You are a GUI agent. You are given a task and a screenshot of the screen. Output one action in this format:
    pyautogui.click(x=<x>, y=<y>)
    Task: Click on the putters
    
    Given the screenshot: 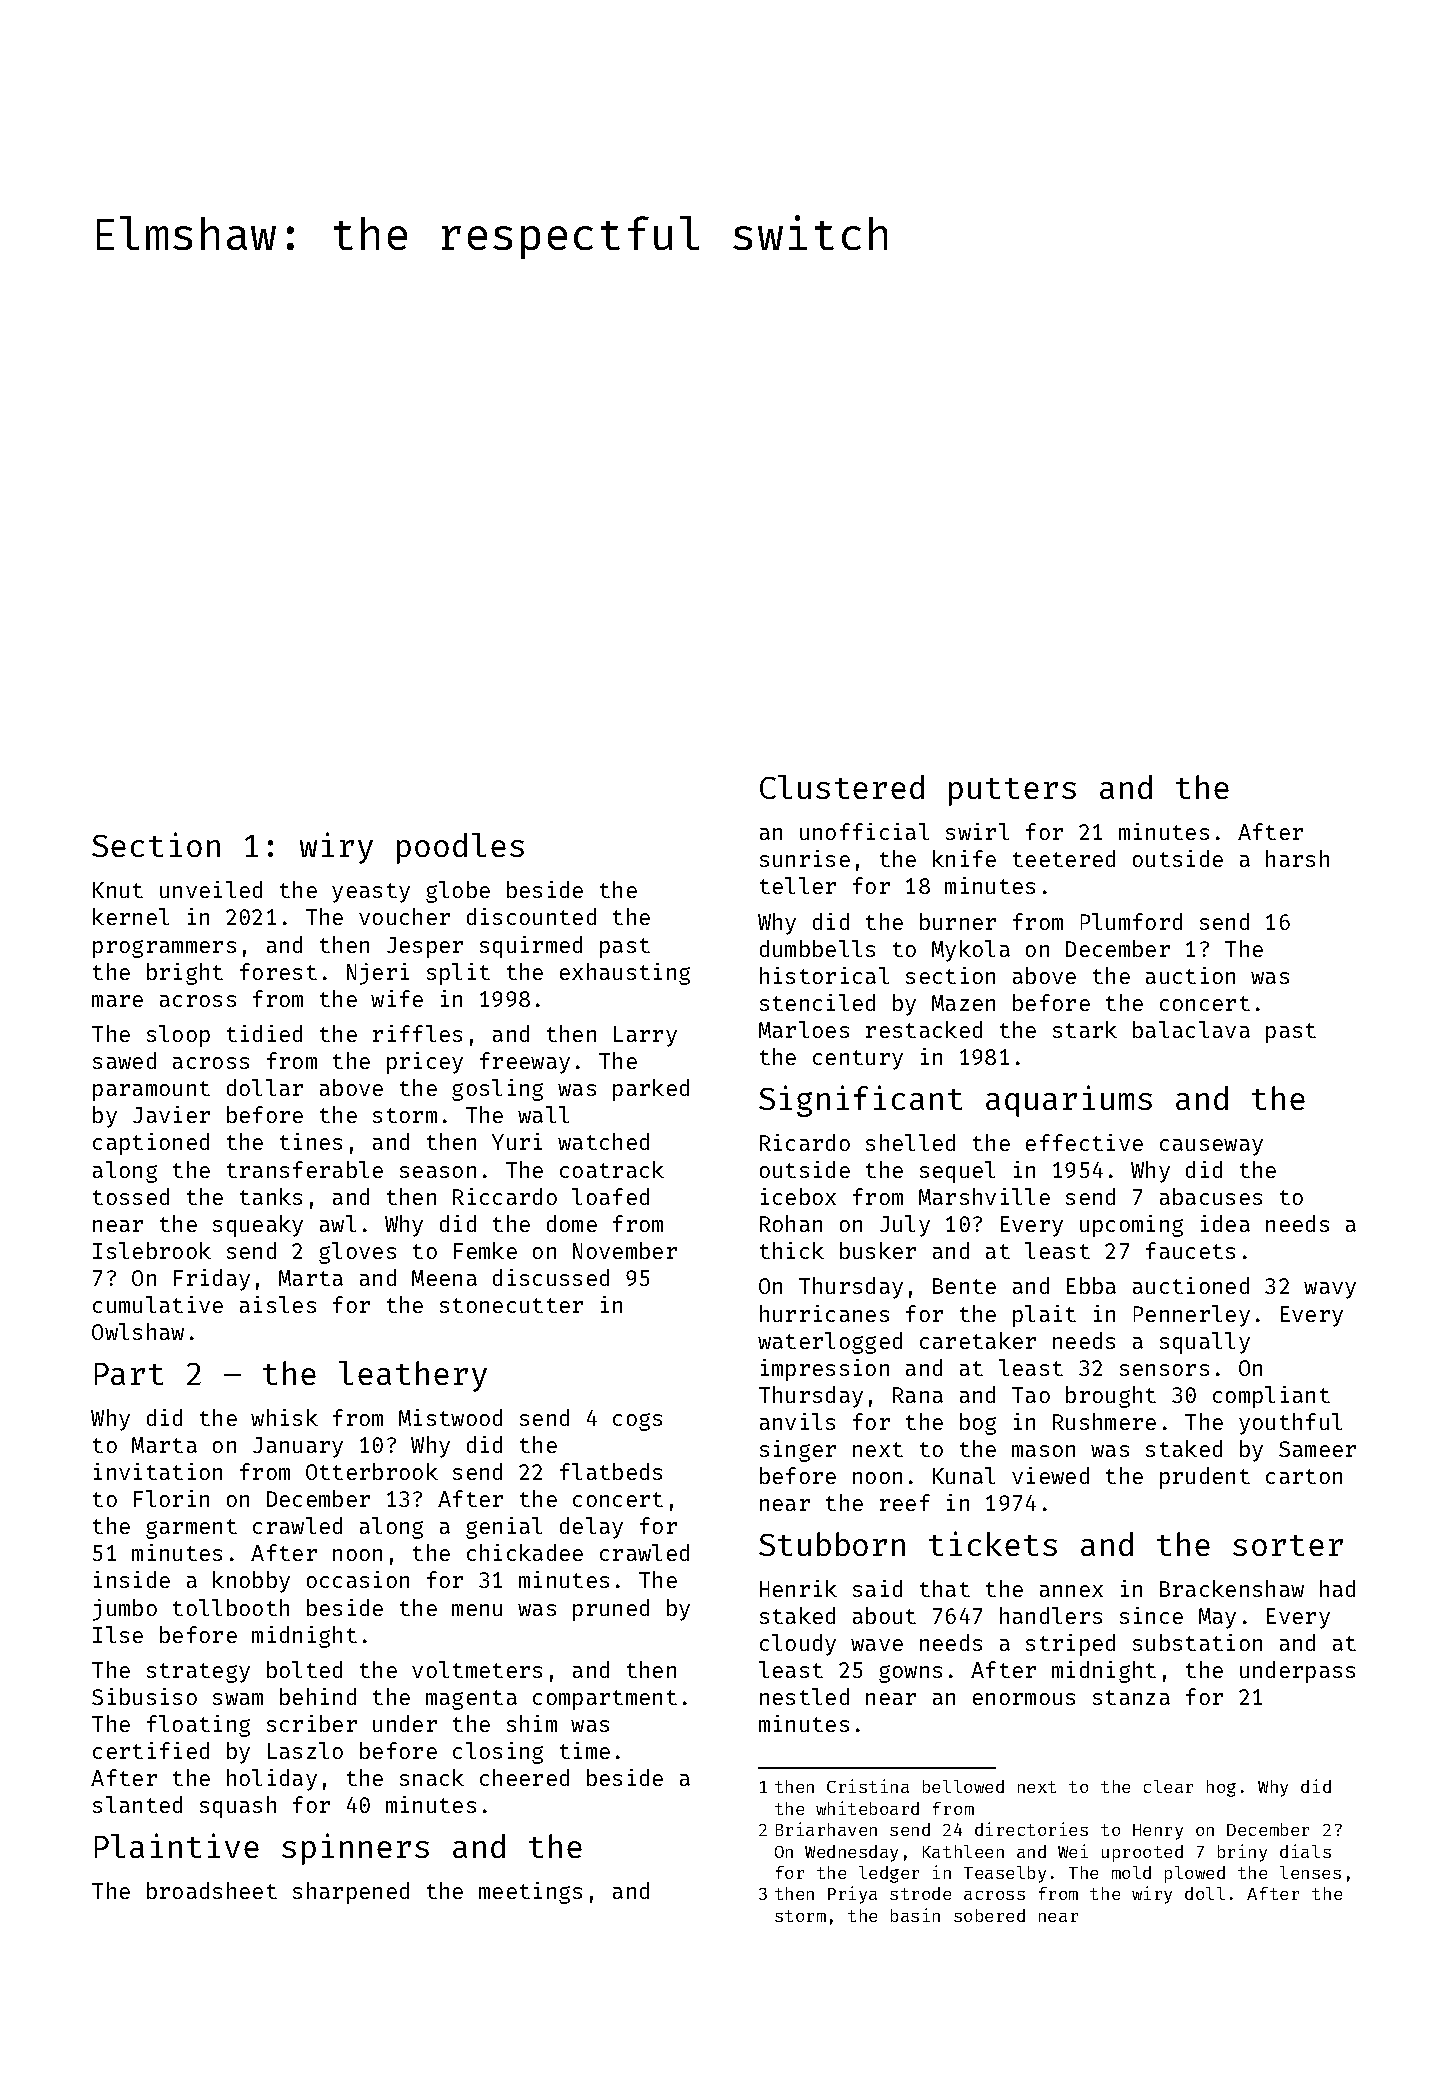 What is the action you would take?
    pyautogui.click(x=1012, y=792)
